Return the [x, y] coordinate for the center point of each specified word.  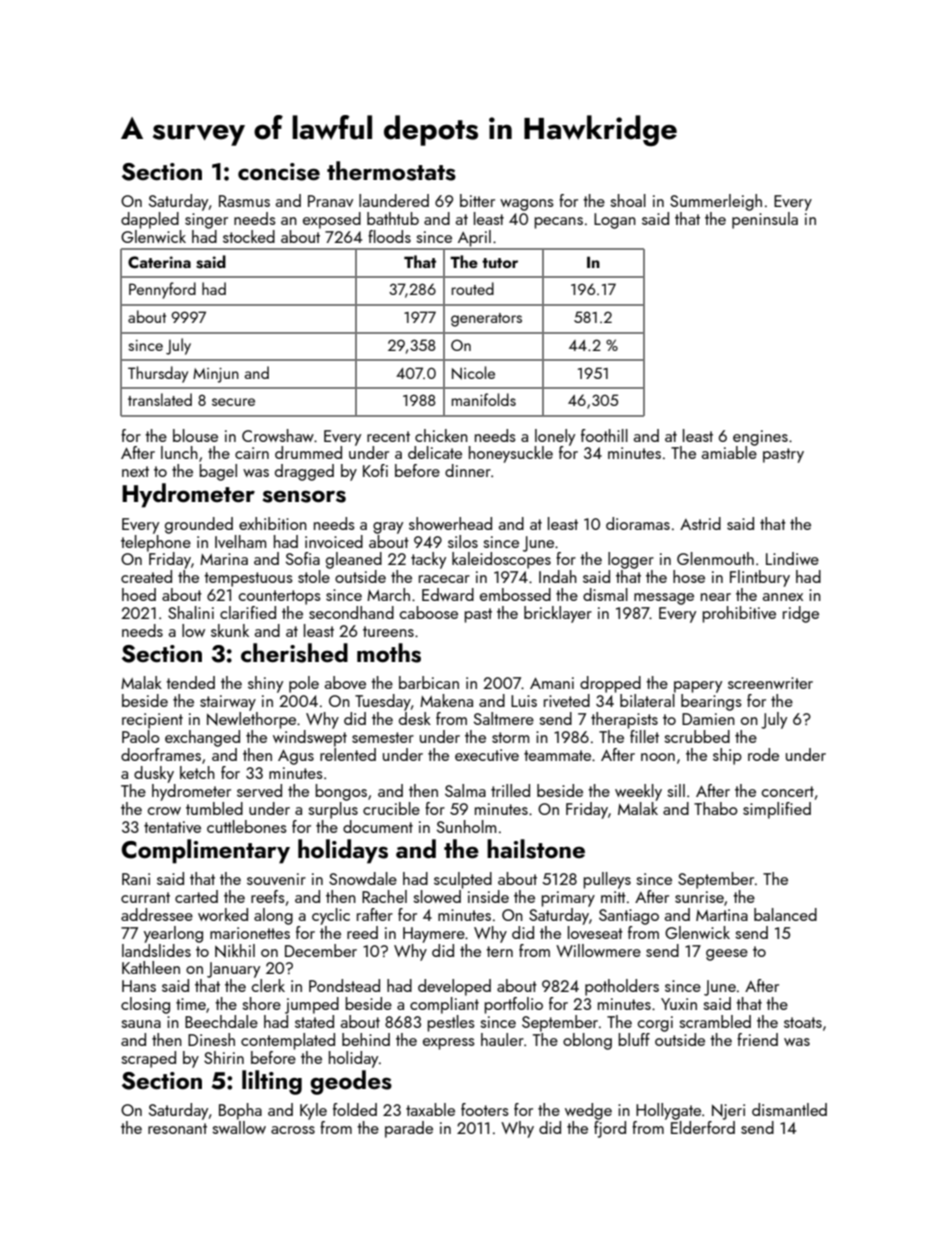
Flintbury [760, 578]
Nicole [473, 373]
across [293, 1130]
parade [409, 1129]
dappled [150, 220]
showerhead [450, 523]
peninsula [765, 220]
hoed [139, 594]
